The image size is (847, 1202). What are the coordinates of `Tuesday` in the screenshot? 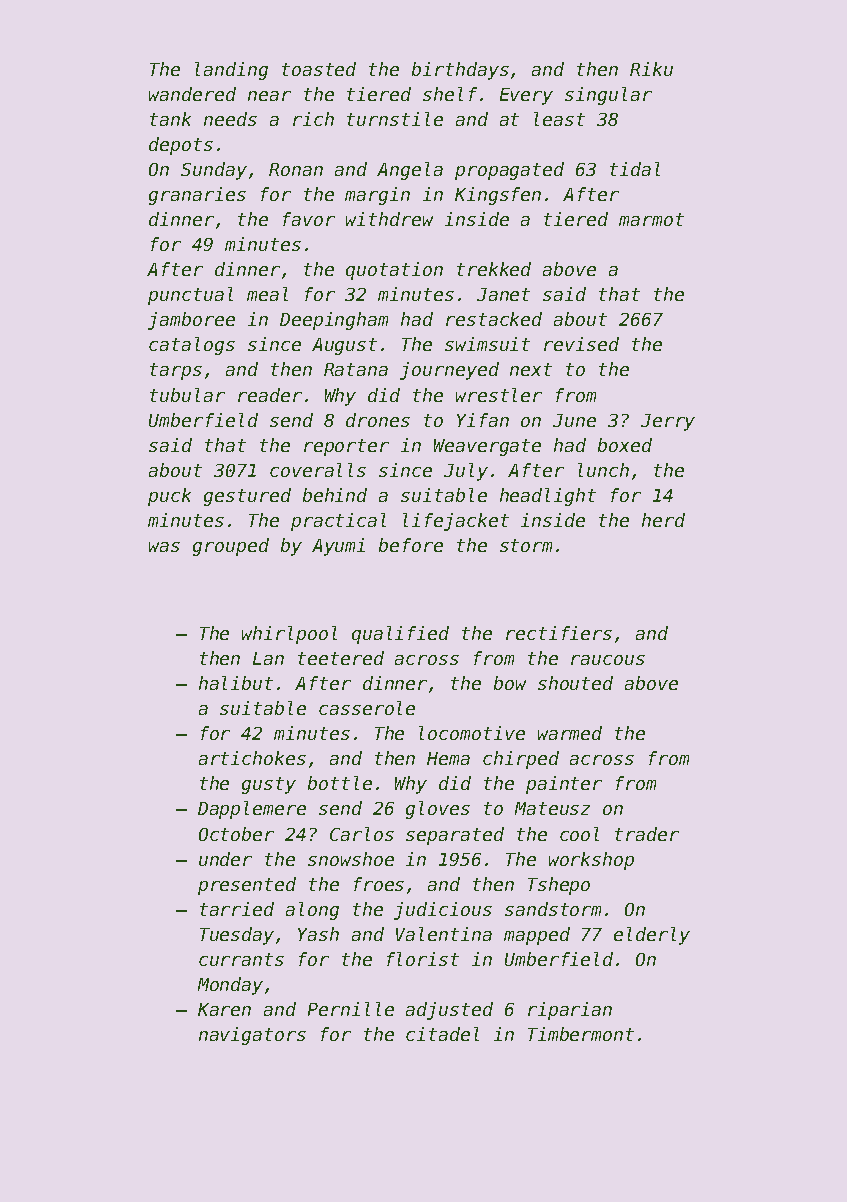 It's located at (237, 936).
